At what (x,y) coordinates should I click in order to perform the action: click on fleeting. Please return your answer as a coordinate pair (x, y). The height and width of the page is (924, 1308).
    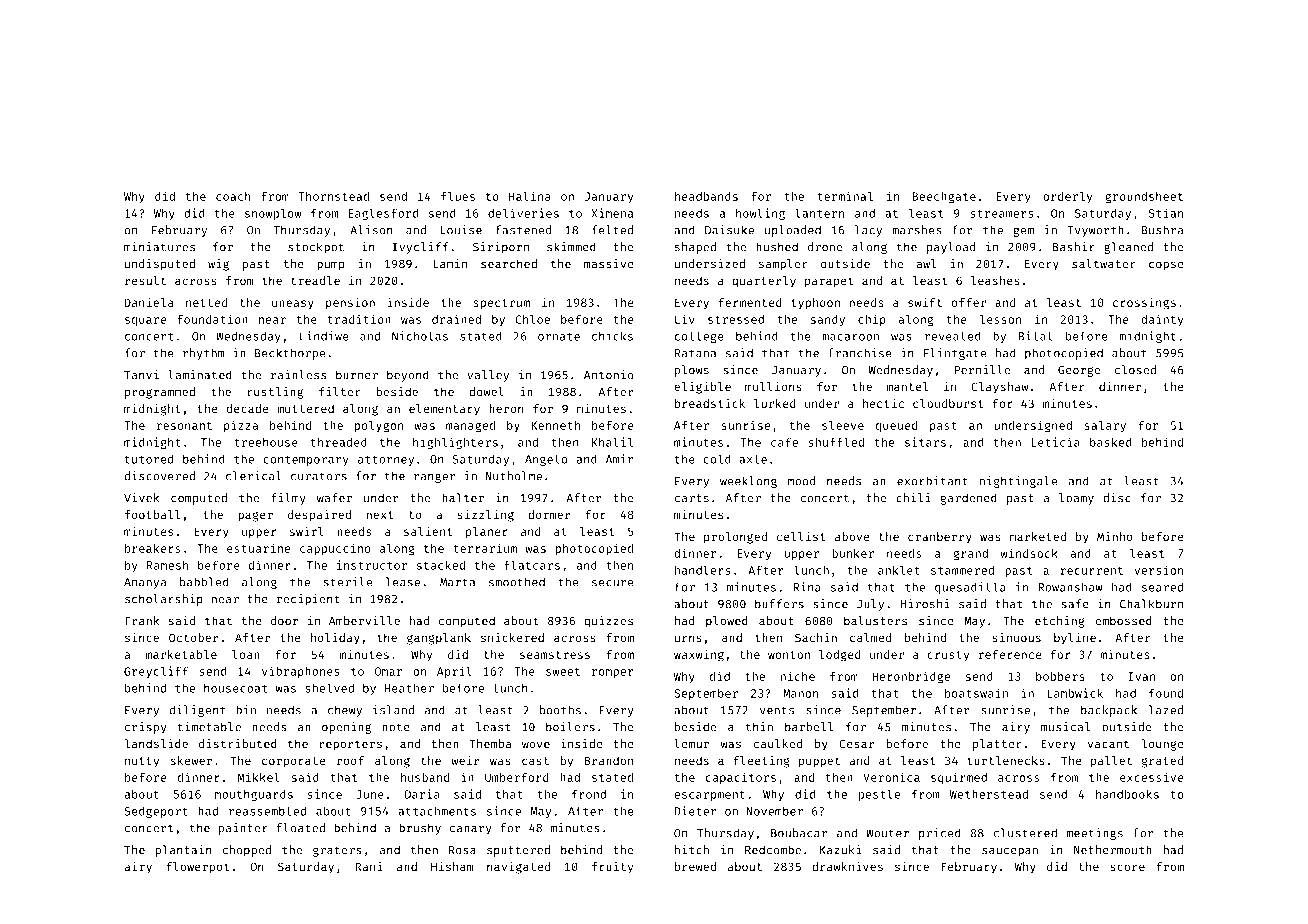
    Looking at the image, I should click on (761, 762).
